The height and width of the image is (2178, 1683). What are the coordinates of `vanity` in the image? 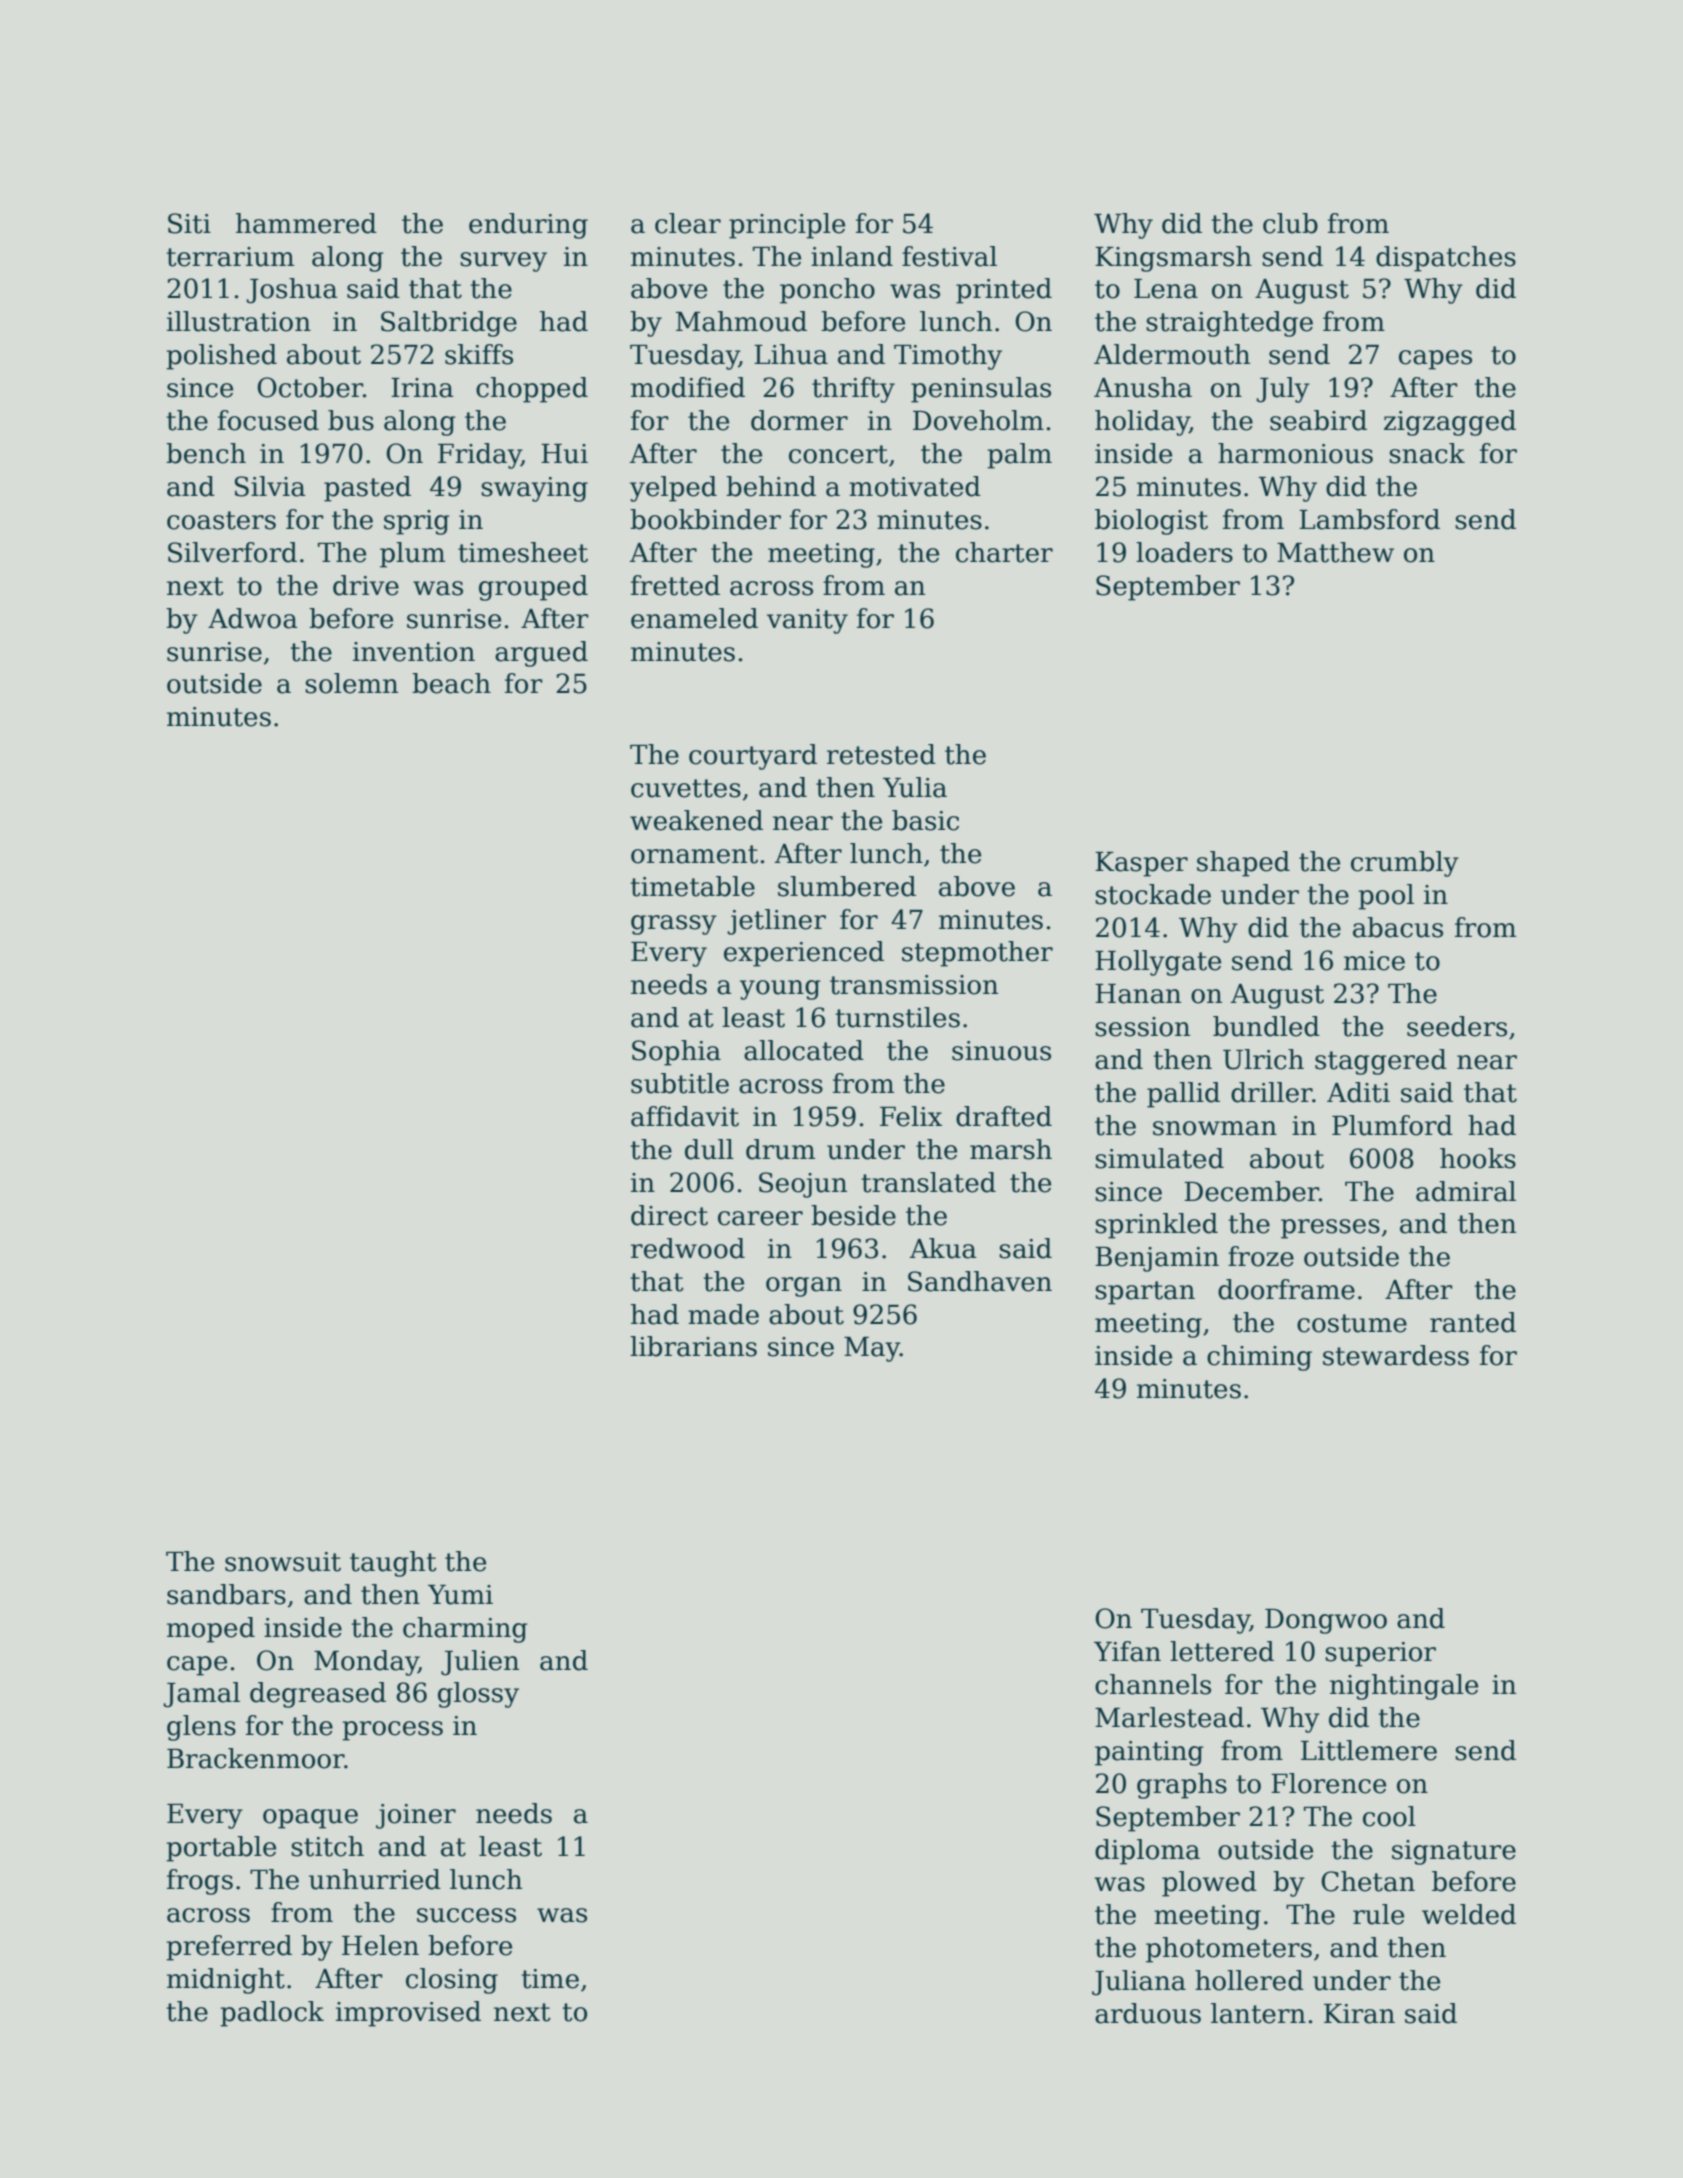 It's located at (807, 621).
